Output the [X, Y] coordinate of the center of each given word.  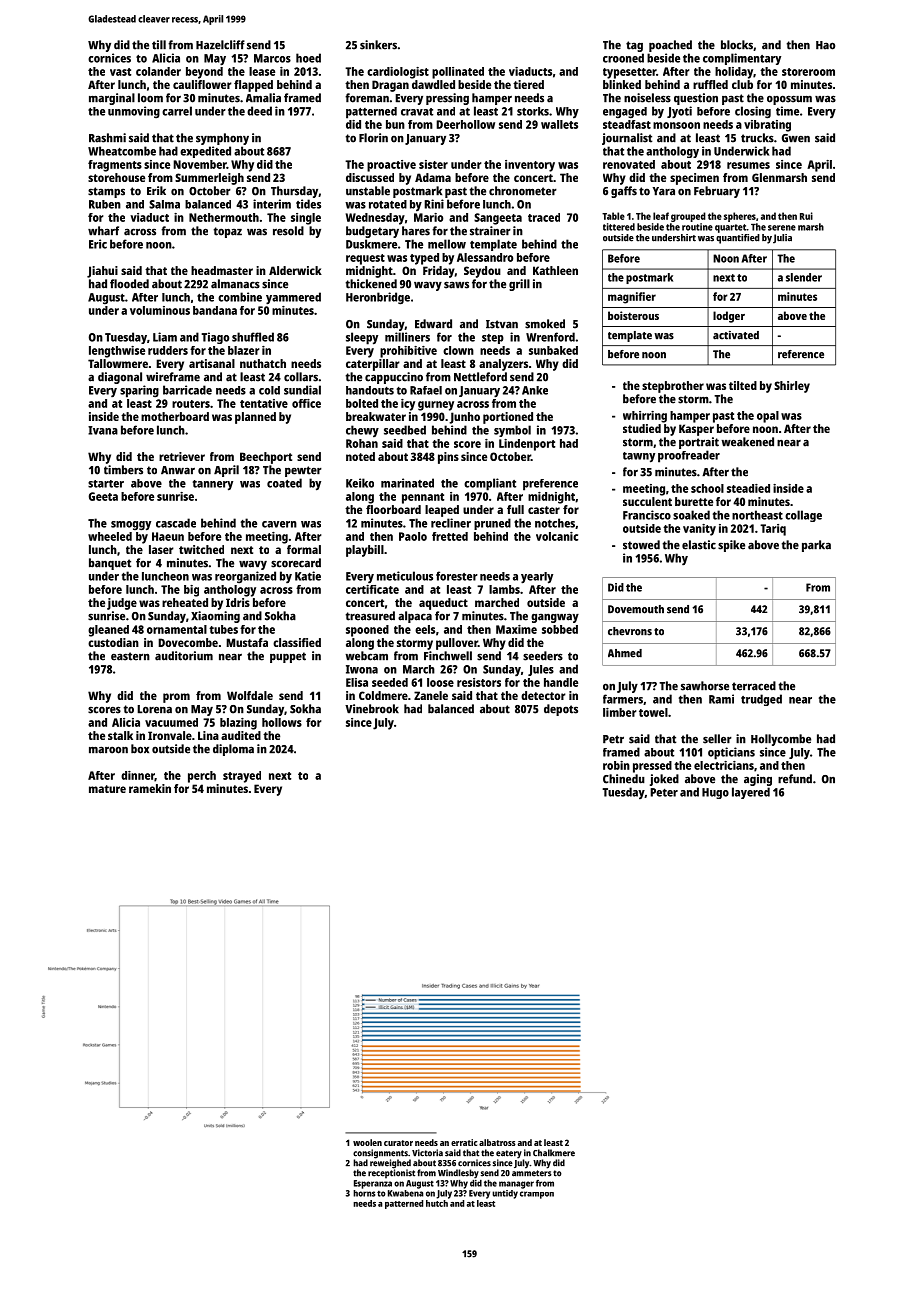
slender [804, 277]
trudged [761, 700]
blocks [737, 45]
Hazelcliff [220, 45]
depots [561, 710]
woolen [367, 1142]
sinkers [378, 45]
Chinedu [624, 779]
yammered [293, 298]
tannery [213, 485]
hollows [282, 722]
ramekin [150, 788]
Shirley [792, 387]
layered [751, 793]
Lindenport [527, 445]
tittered [619, 227]
